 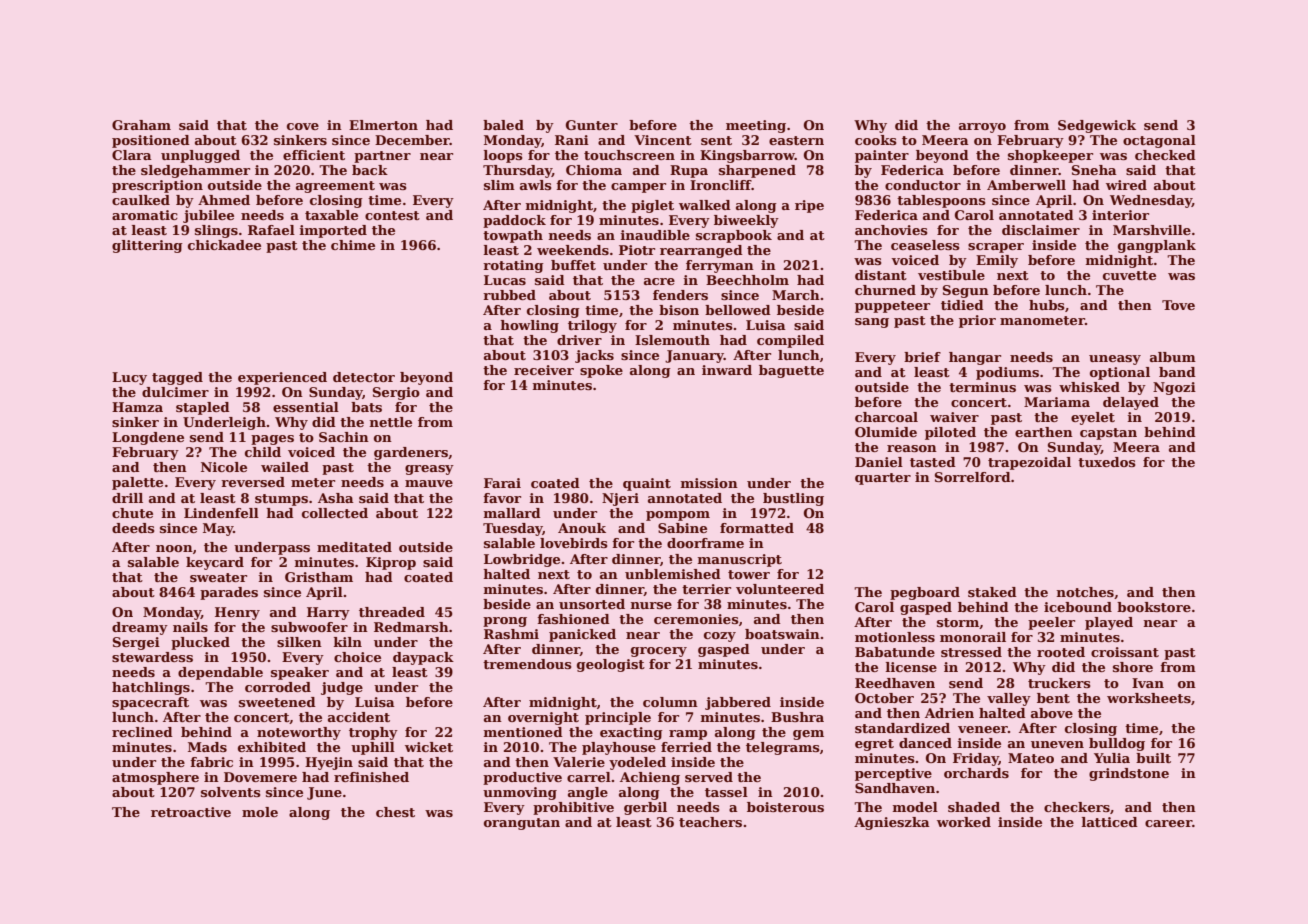 I want to click on notches, so click(x=1085, y=592).
